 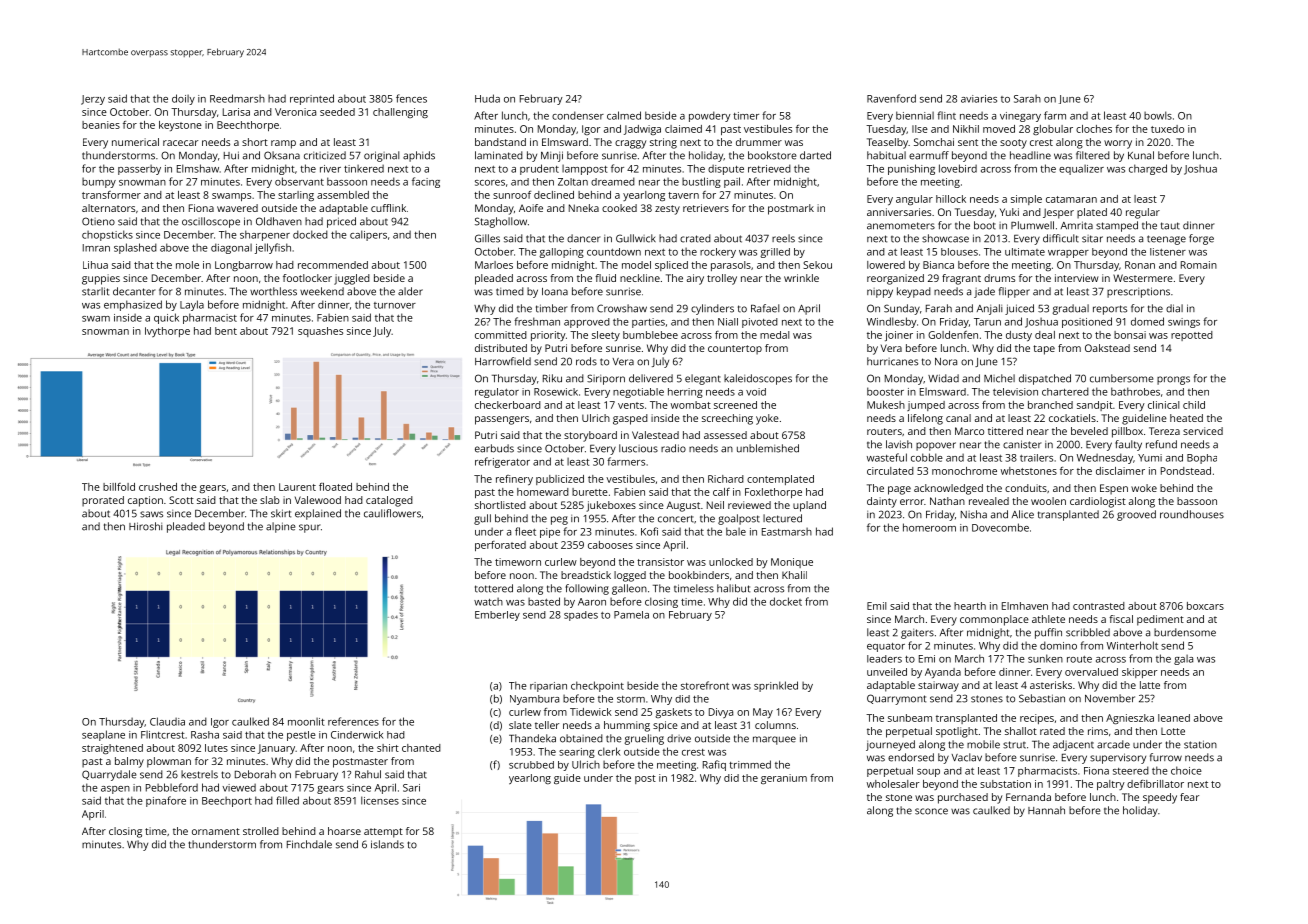 I want to click on fear, so click(x=1189, y=797).
